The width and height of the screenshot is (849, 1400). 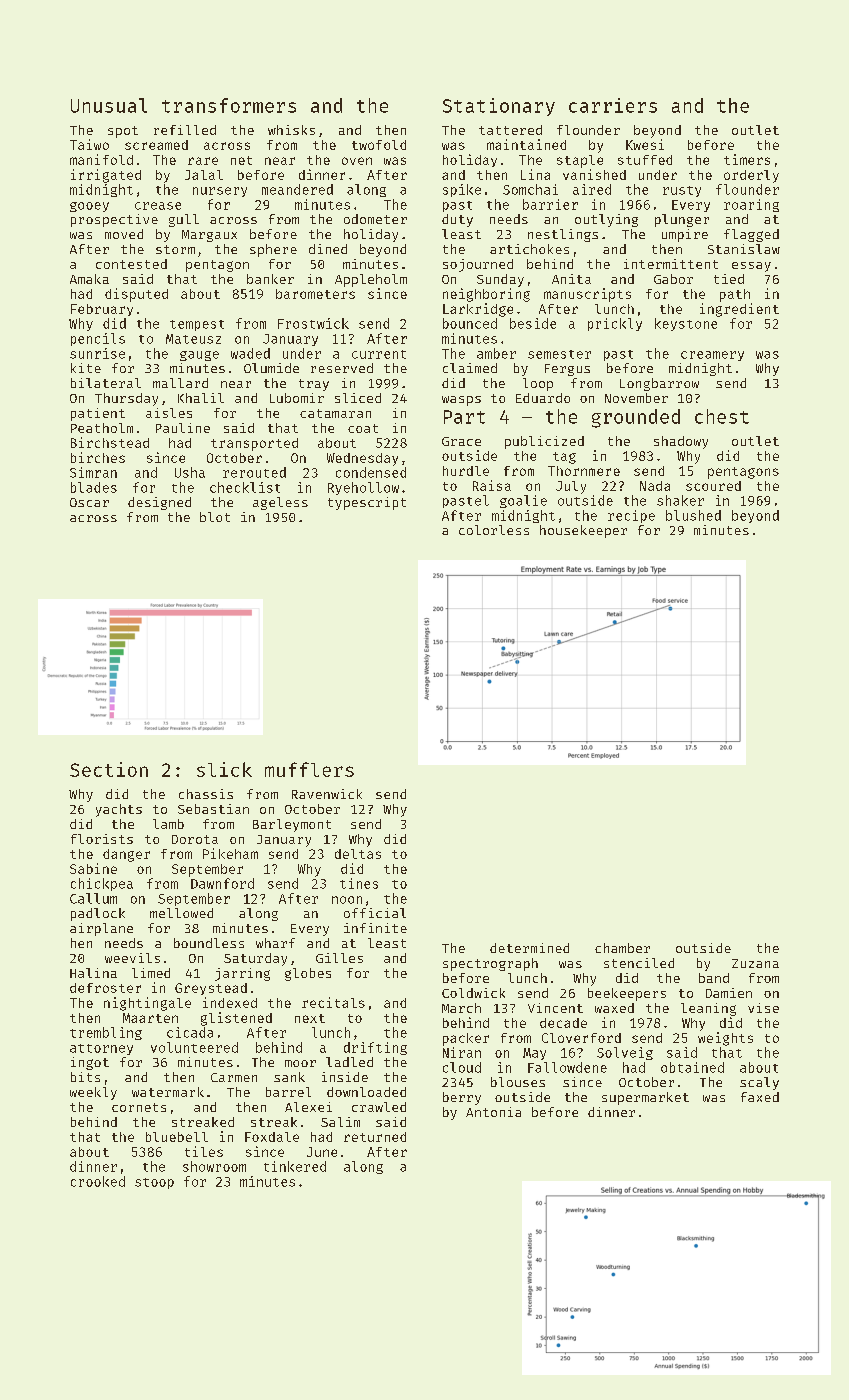 I want to click on ingredient, so click(x=739, y=310).
